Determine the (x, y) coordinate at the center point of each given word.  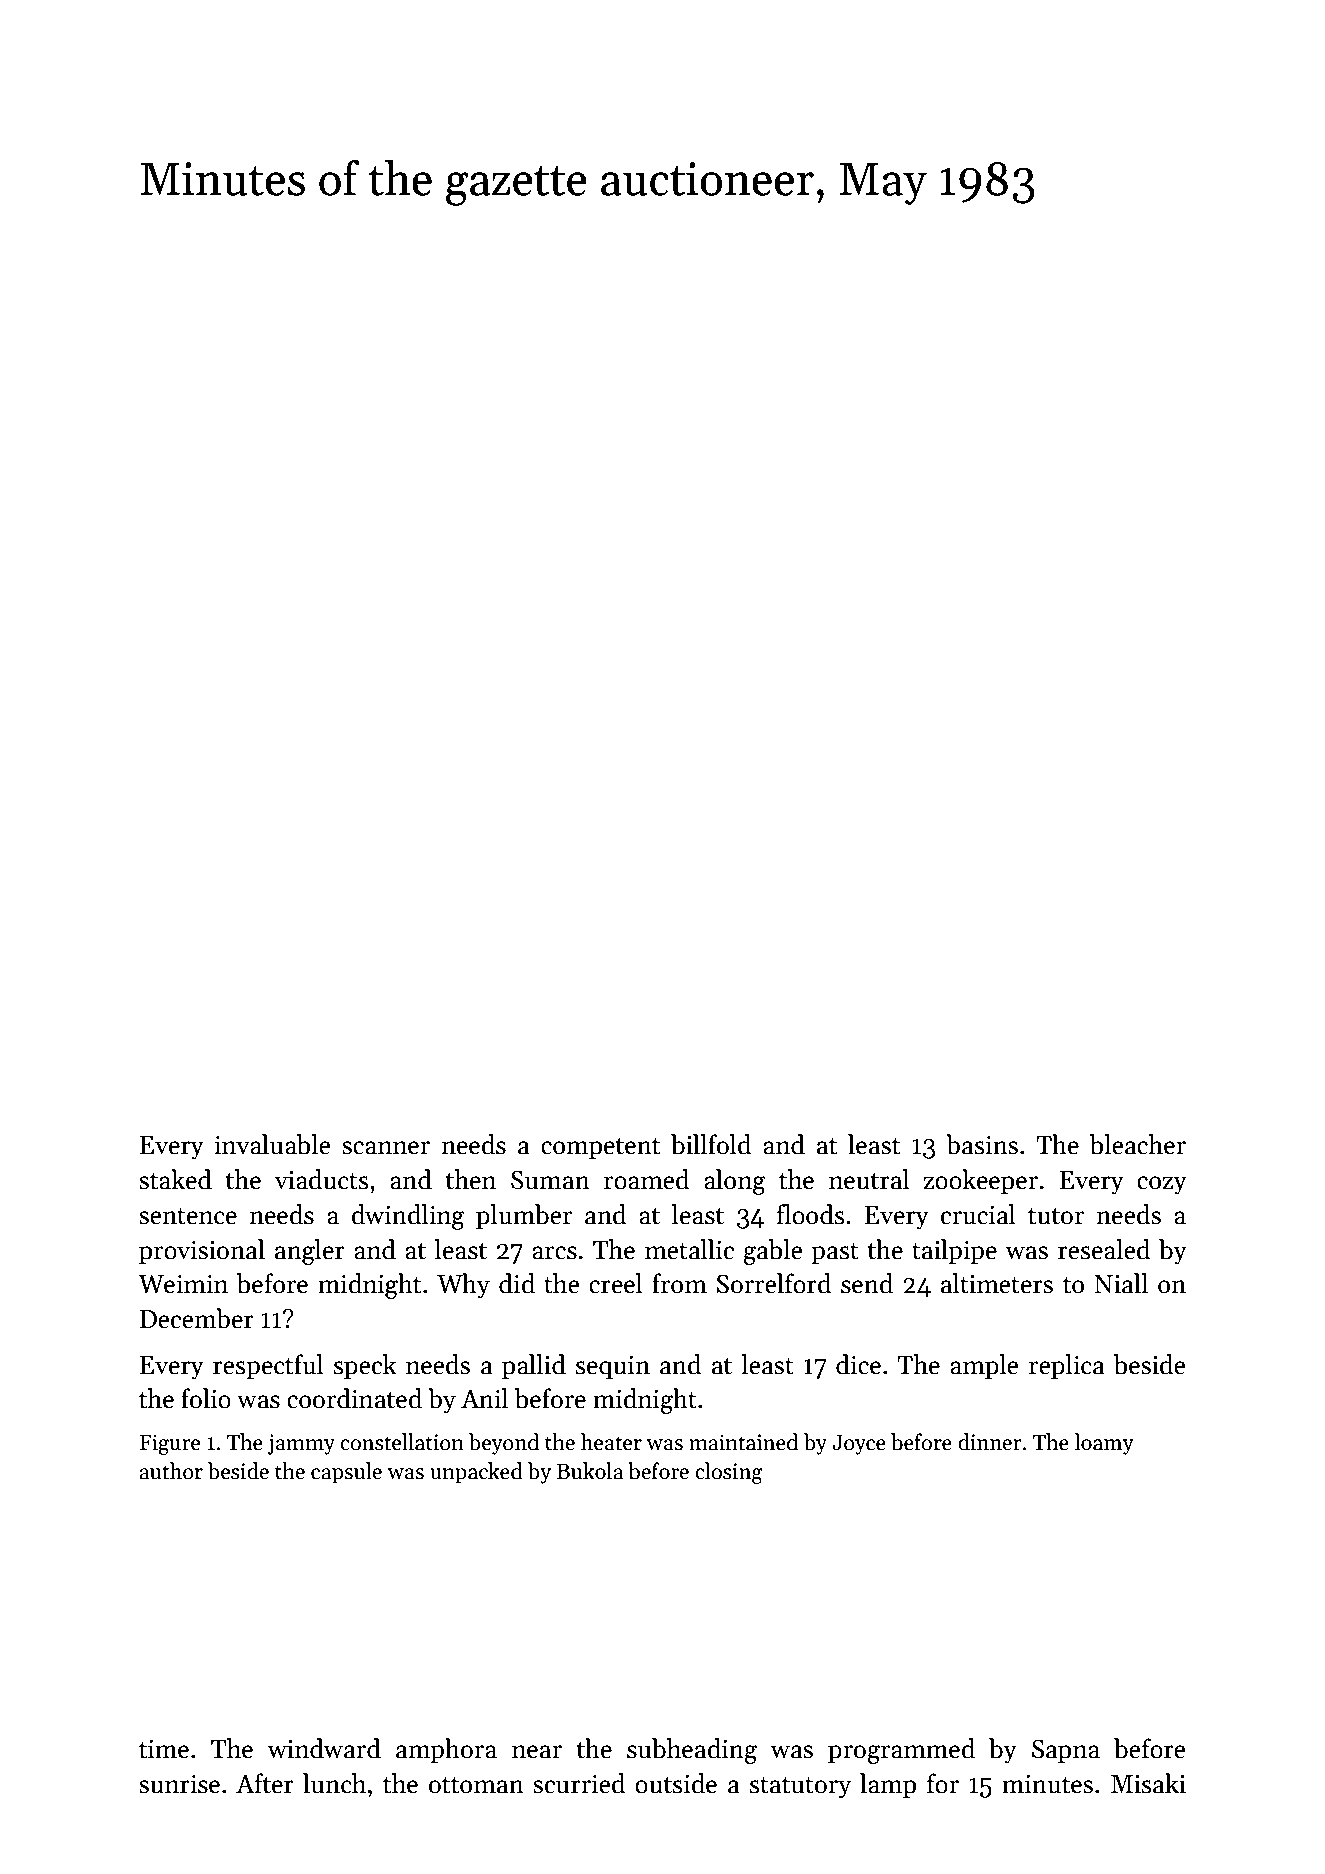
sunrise (179, 1784)
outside (676, 1783)
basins (982, 1144)
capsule (346, 1473)
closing (729, 1473)
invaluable (272, 1144)
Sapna (1066, 1751)
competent (600, 1148)
